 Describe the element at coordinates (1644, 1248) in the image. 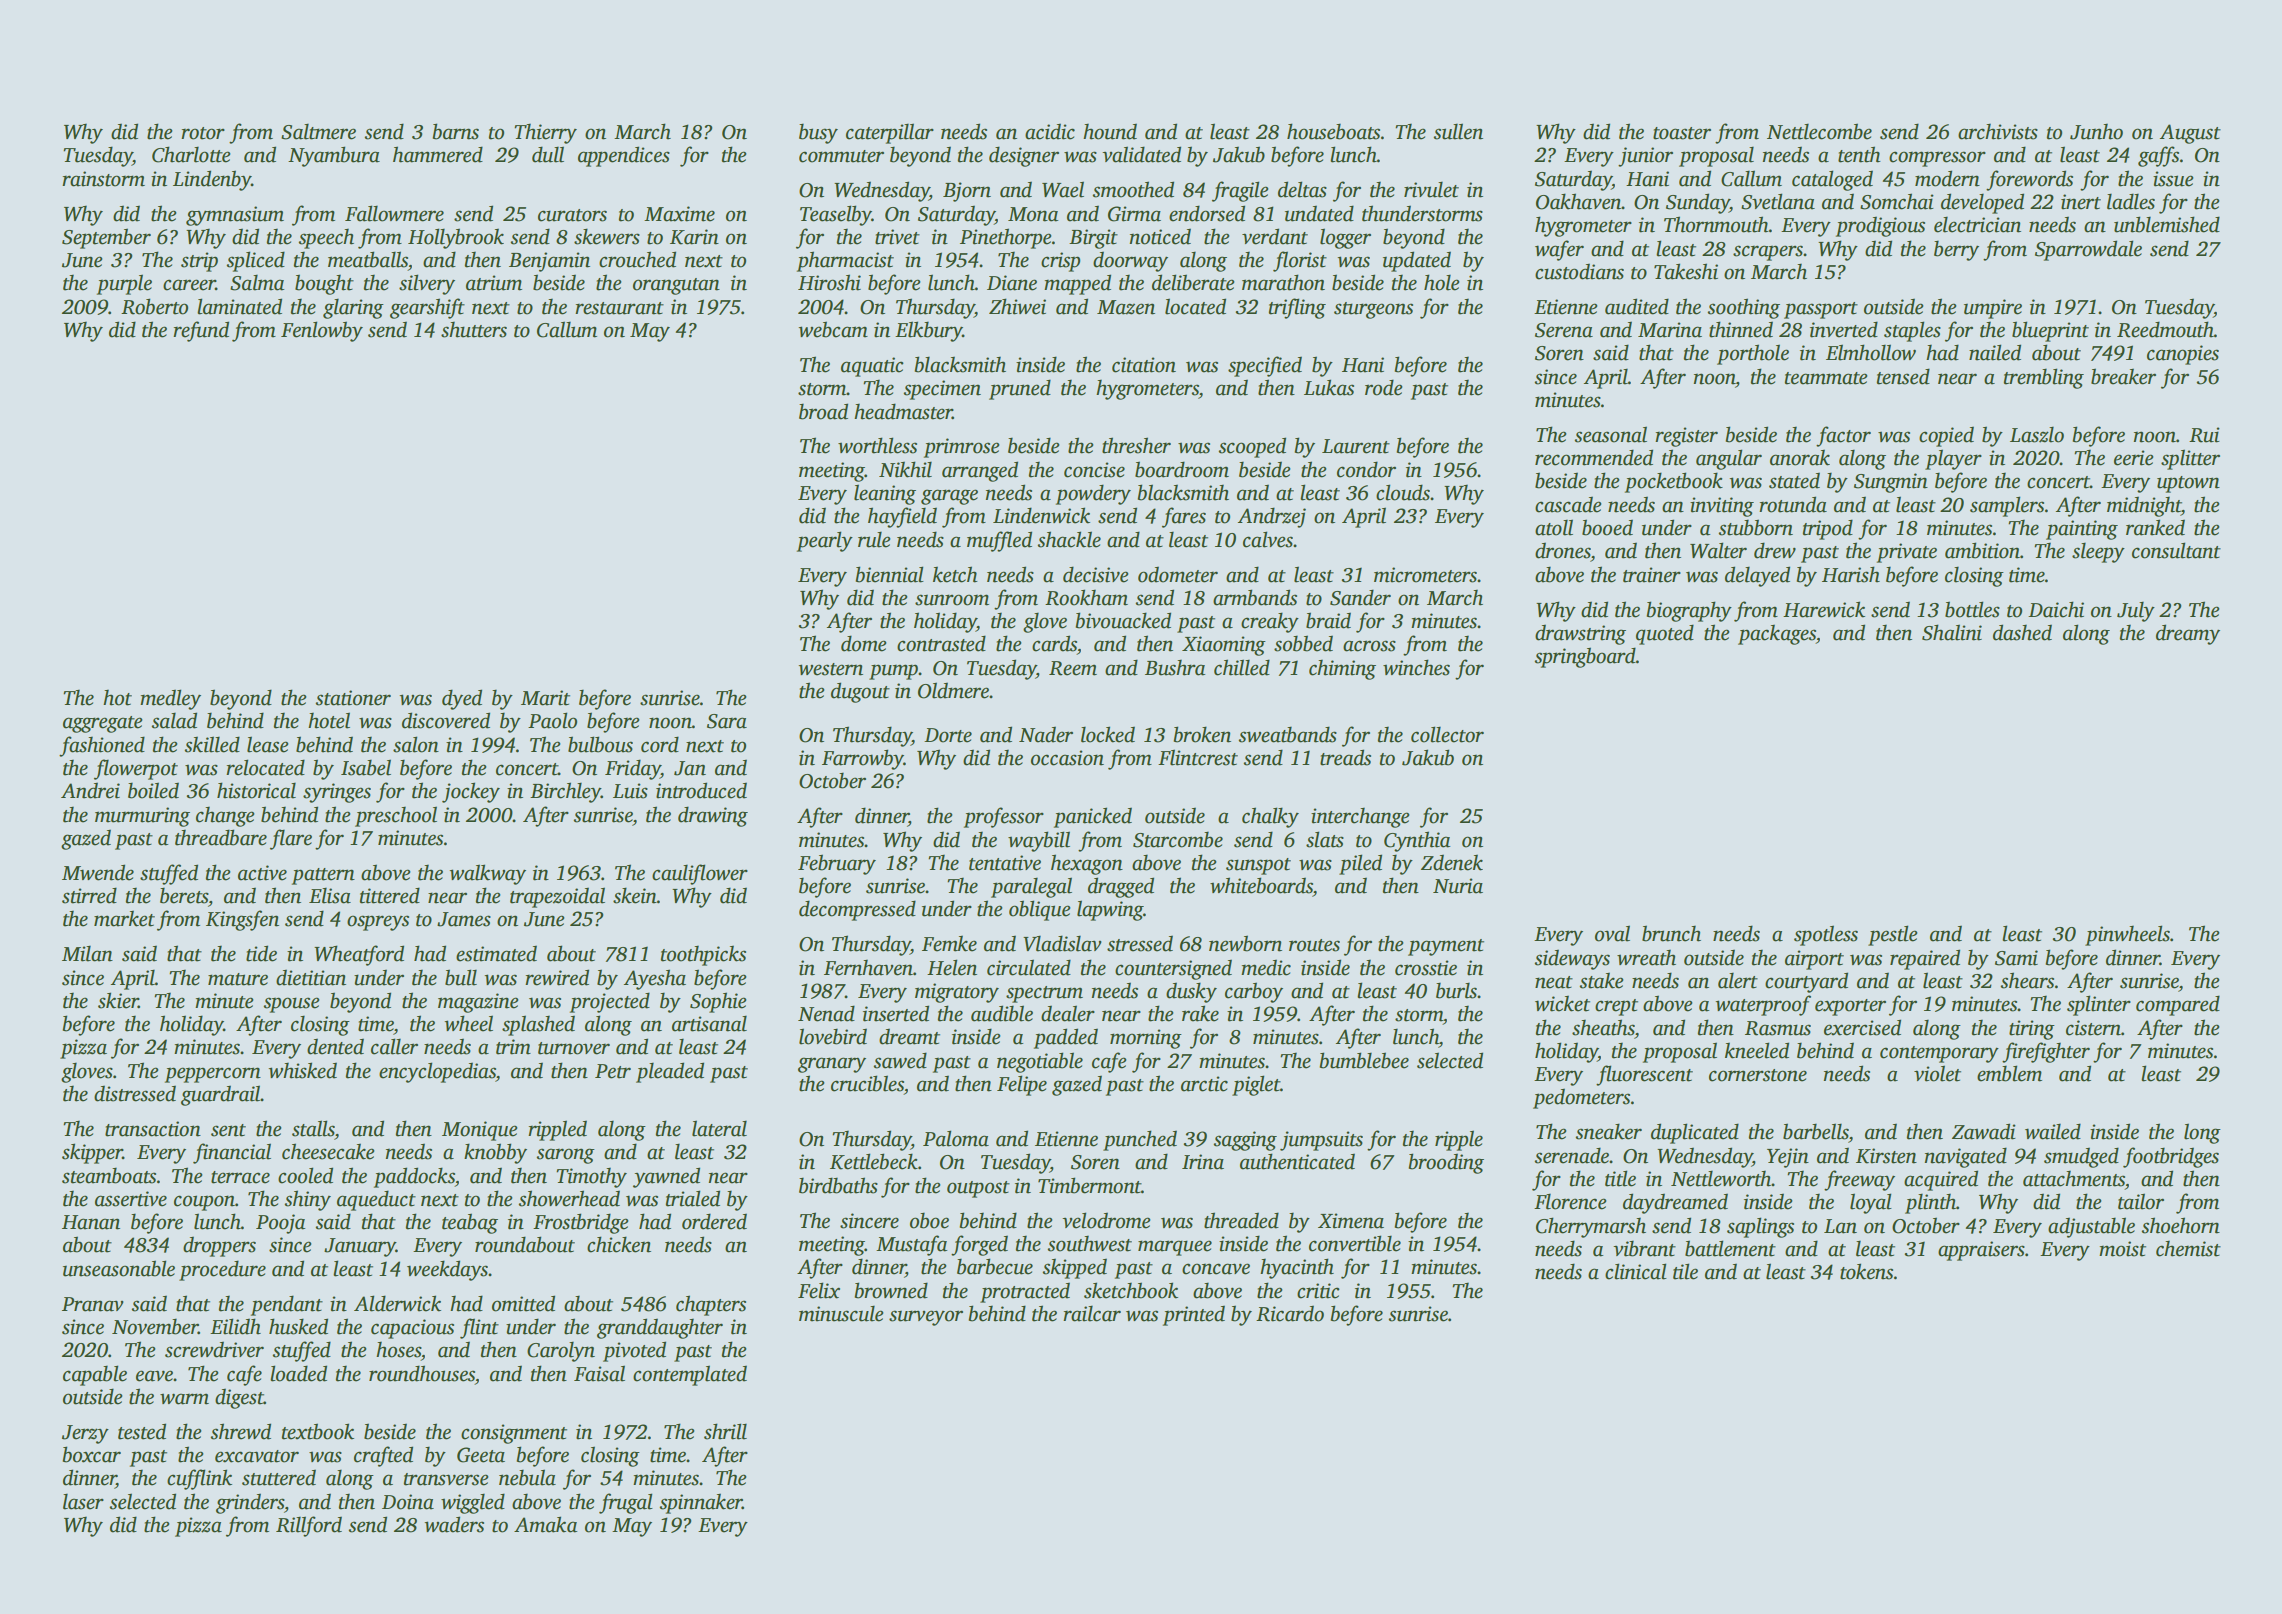

I see `vibrant` at that location.
